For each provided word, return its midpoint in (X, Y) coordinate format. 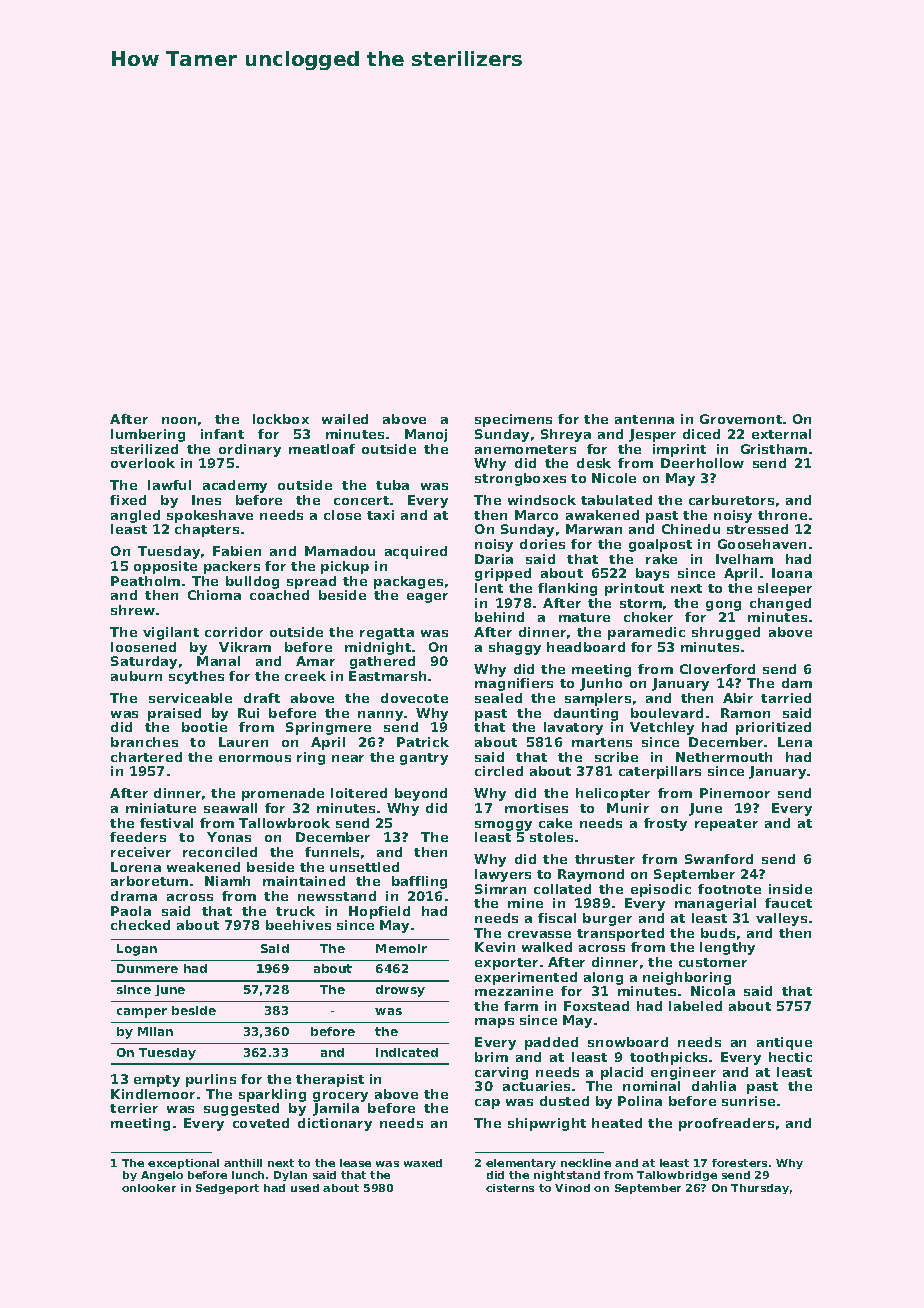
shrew (133, 610)
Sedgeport (227, 1189)
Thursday (760, 1189)
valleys (781, 919)
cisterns (510, 1188)
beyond (421, 794)
